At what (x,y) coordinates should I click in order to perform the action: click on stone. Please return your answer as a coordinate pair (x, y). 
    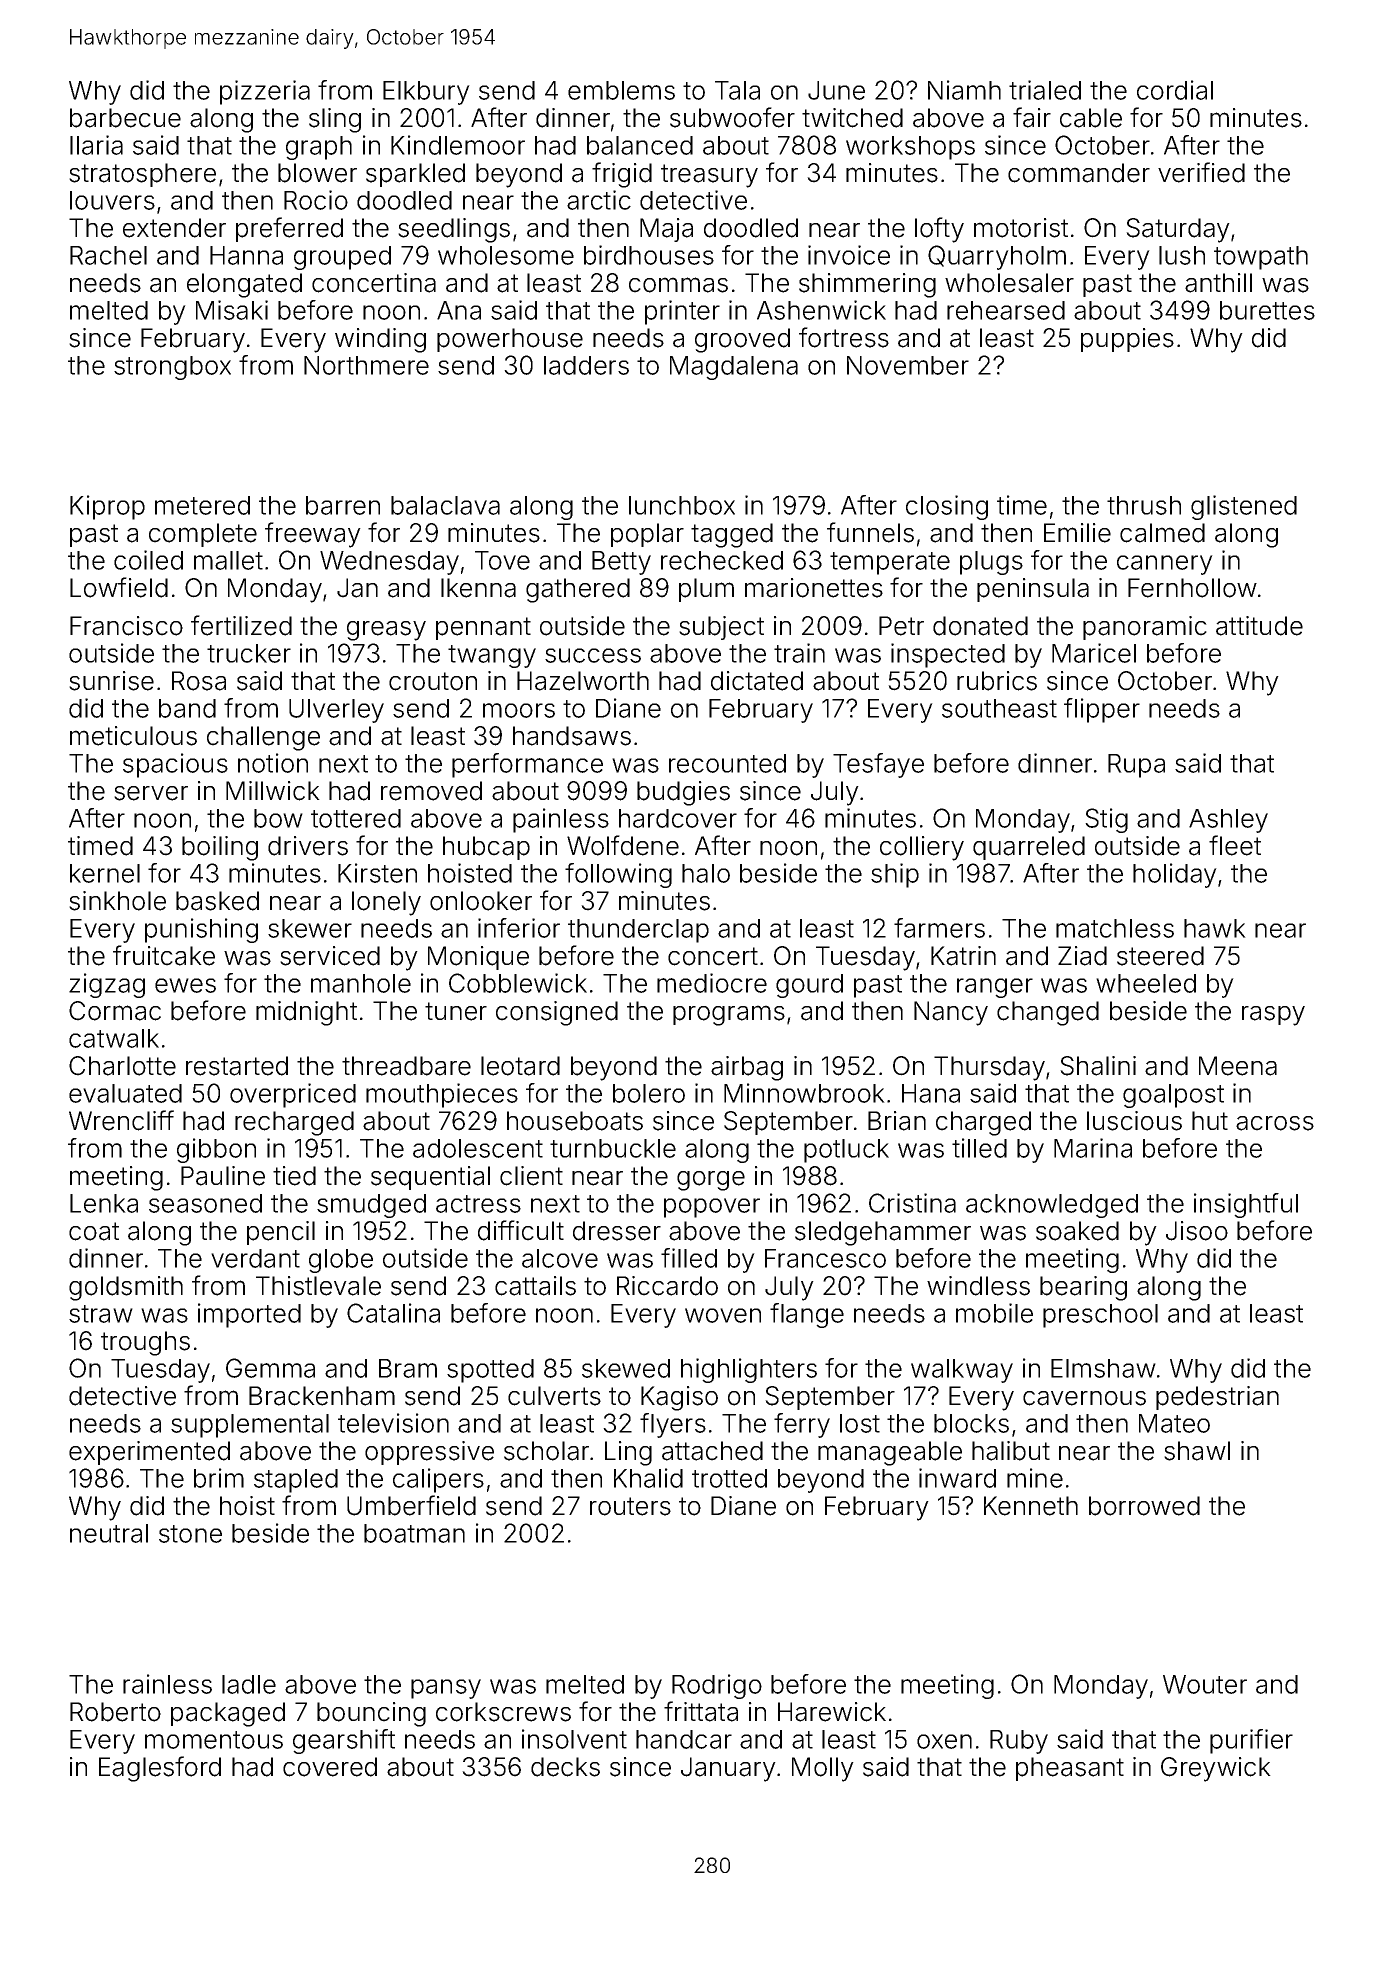
    Looking at the image, I should click on (190, 1534).
